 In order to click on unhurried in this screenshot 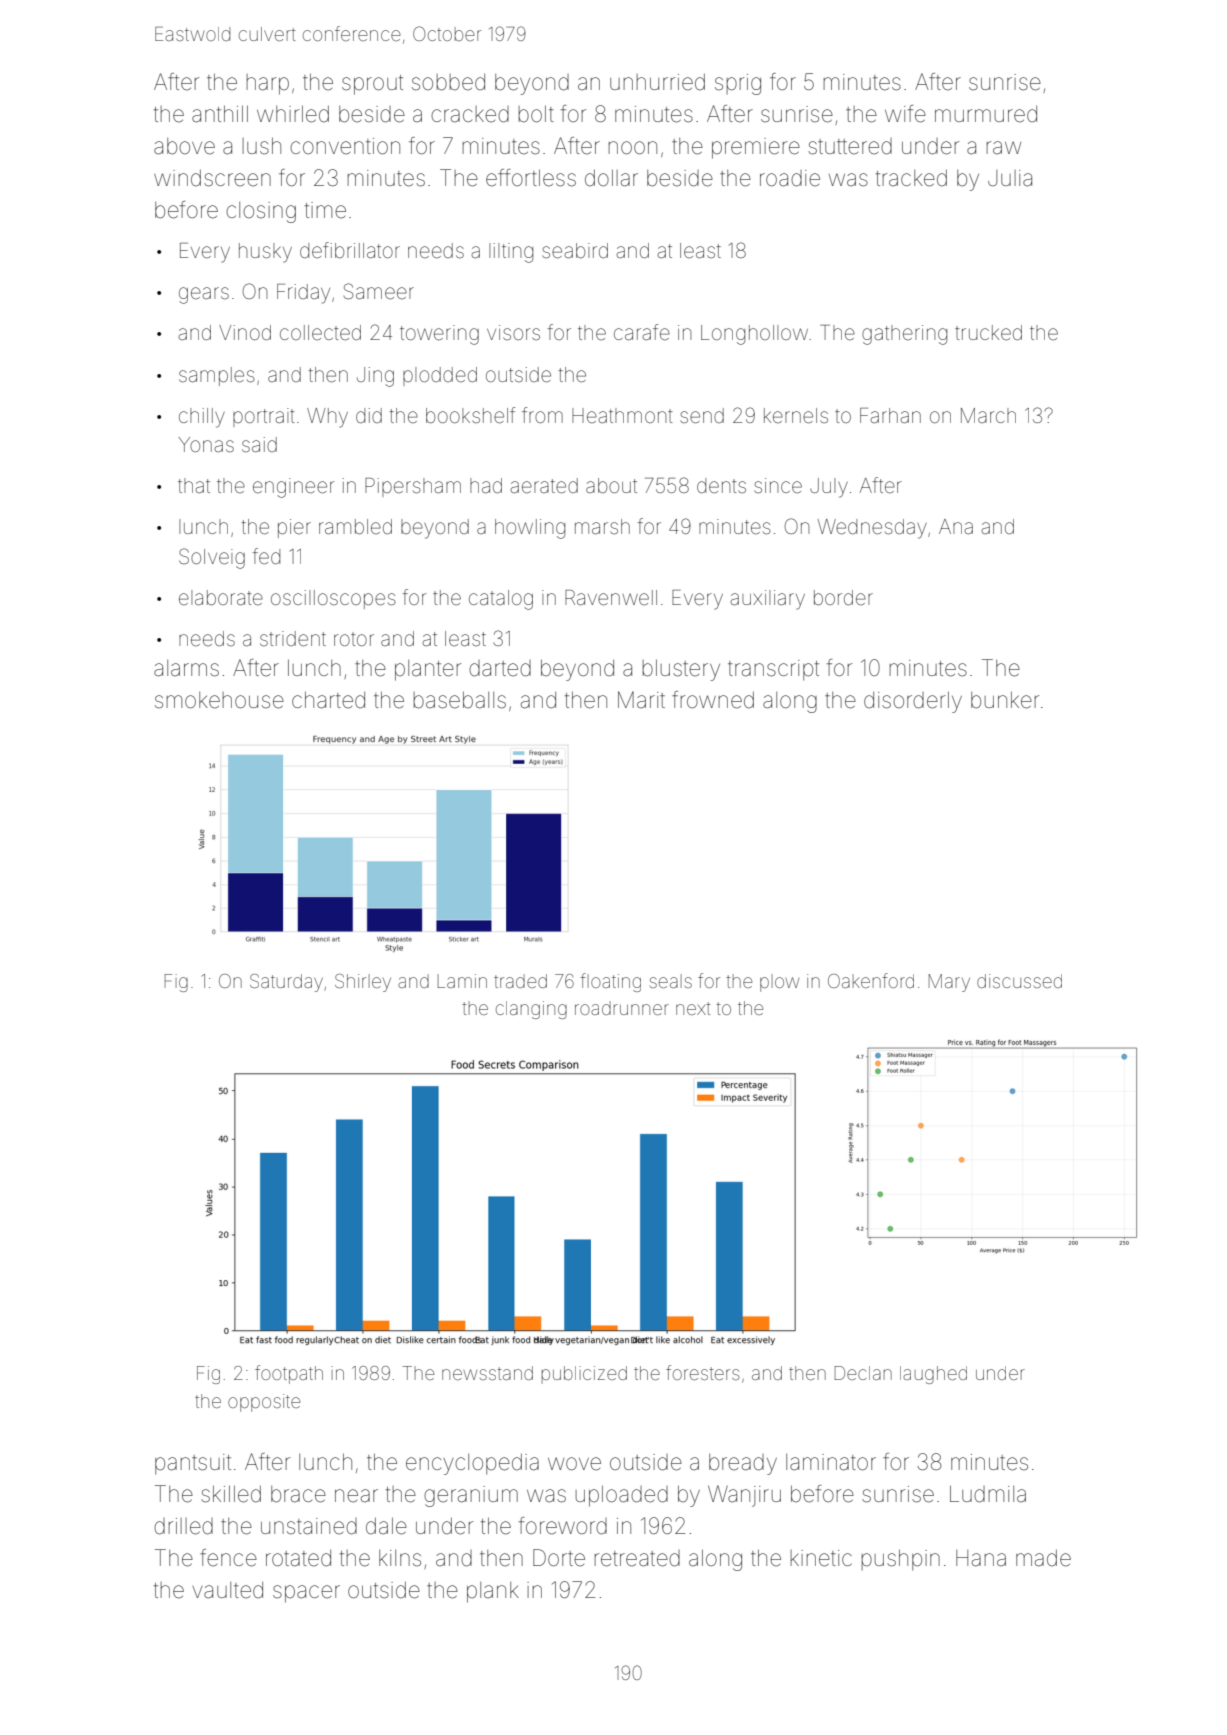, I will do `click(657, 82)`.
